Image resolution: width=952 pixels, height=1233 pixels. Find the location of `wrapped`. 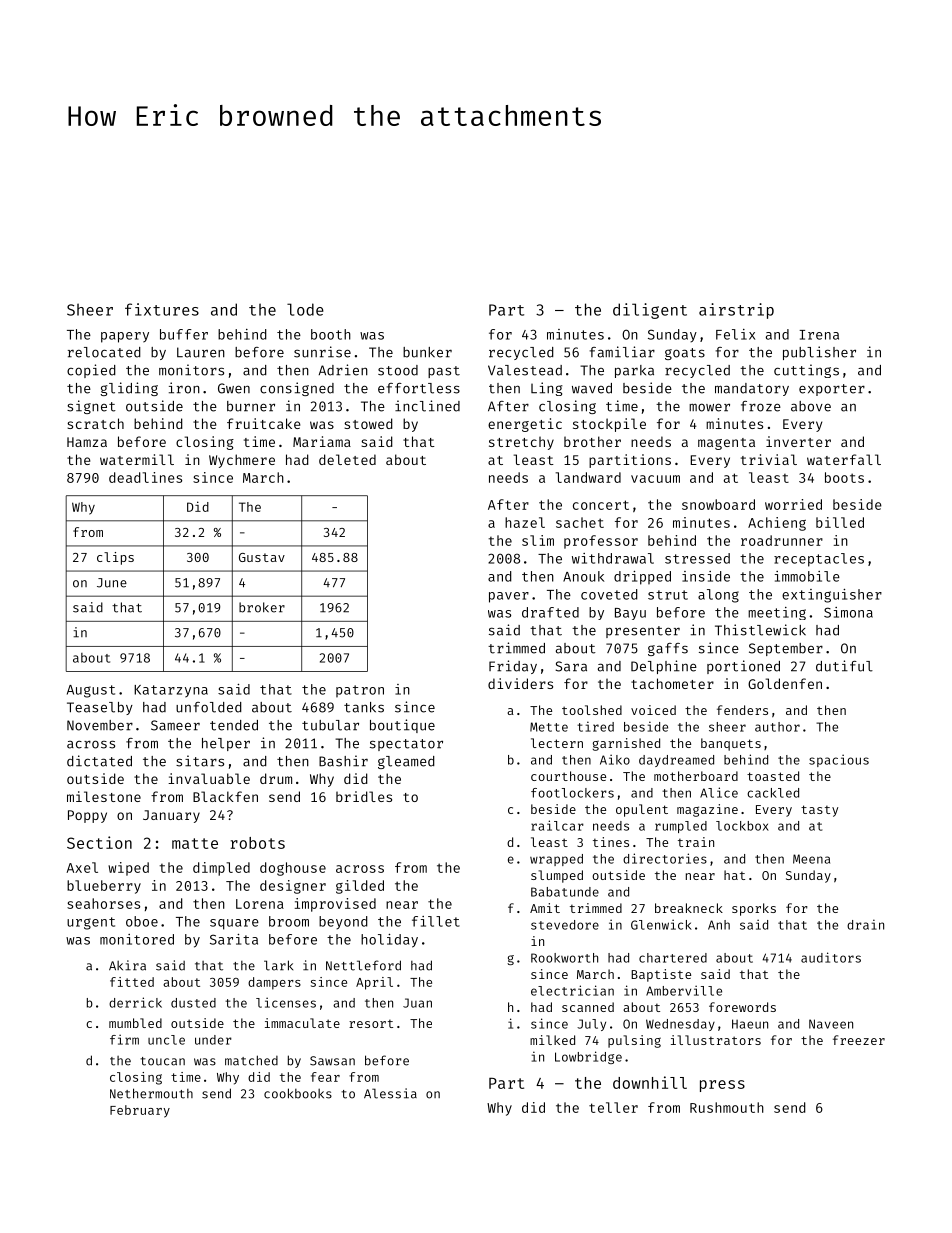

wrapped is located at coordinates (556, 860).
